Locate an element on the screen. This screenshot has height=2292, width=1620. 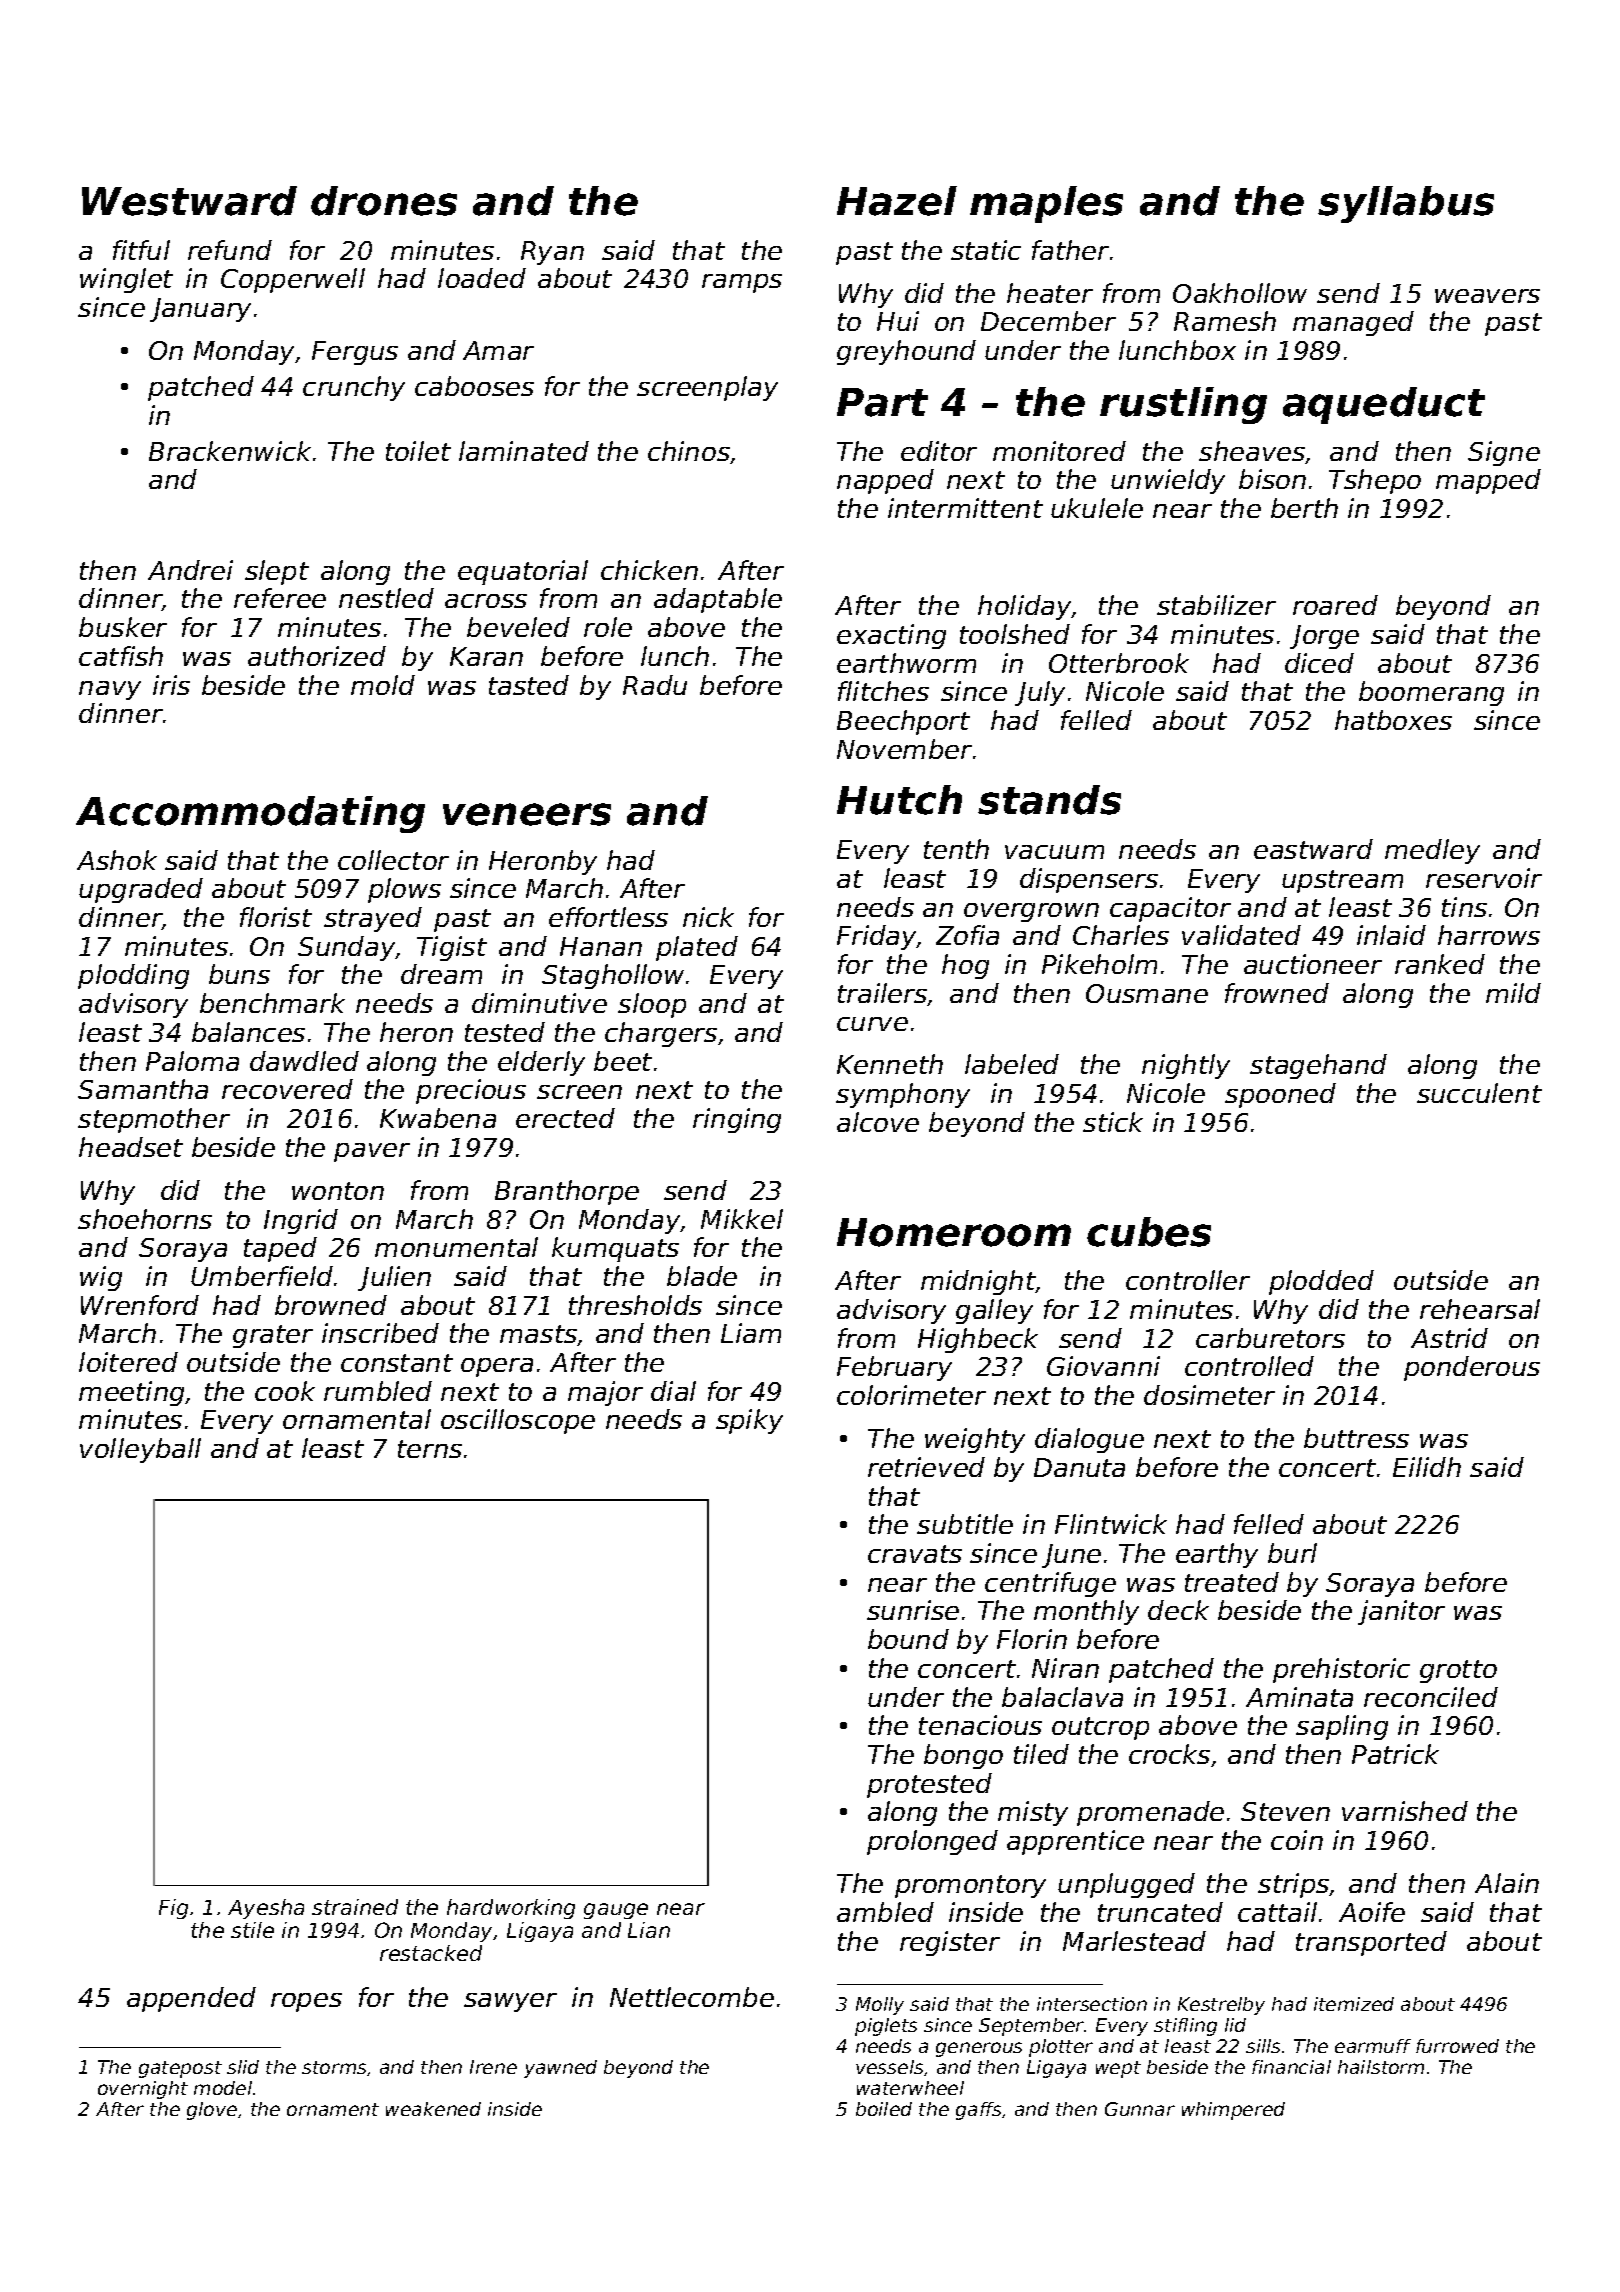
Ayesha is located at coordinates (266, 1909).
